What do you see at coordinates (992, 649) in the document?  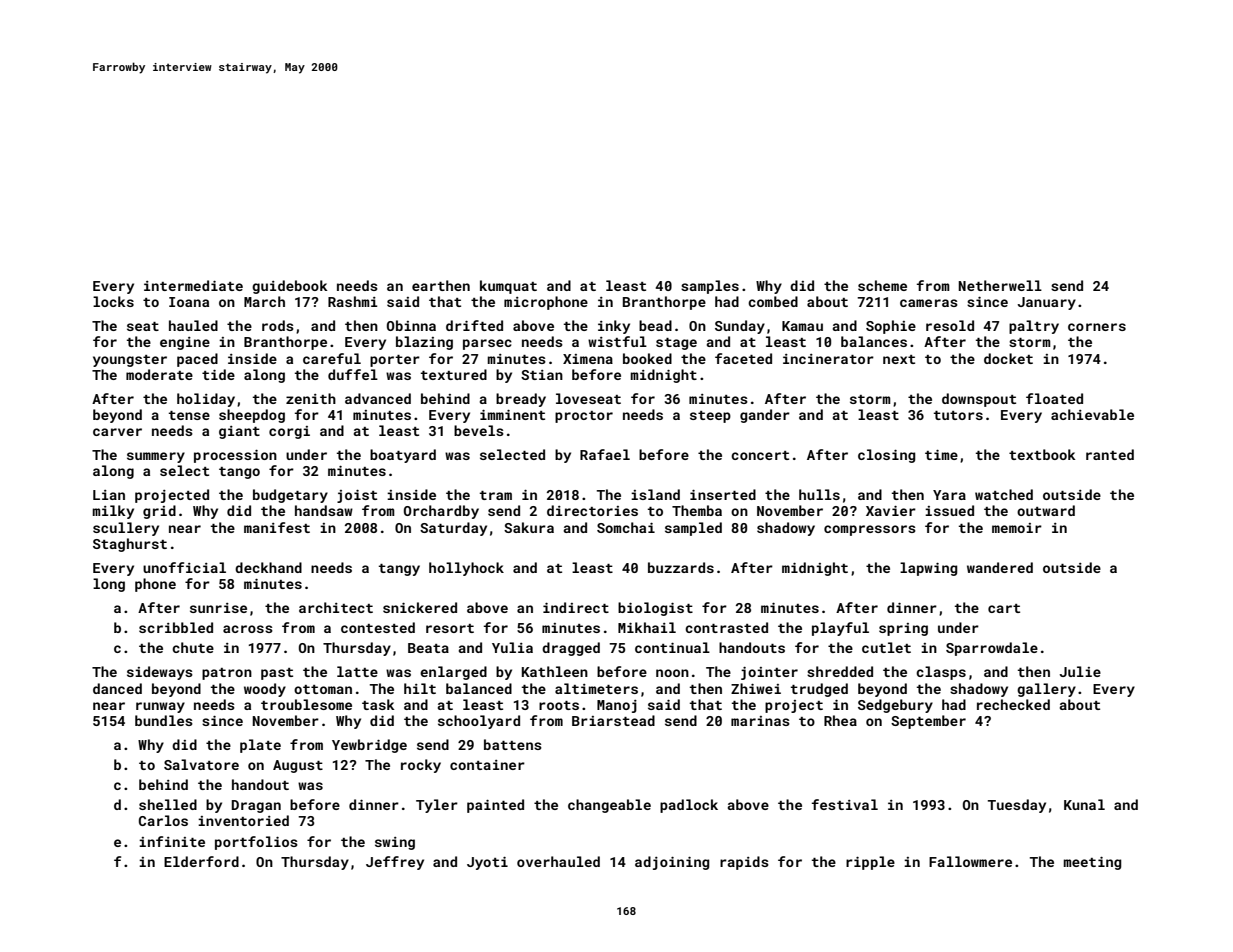 I see `Sparrowdale` at bounding box center [992, 649].
